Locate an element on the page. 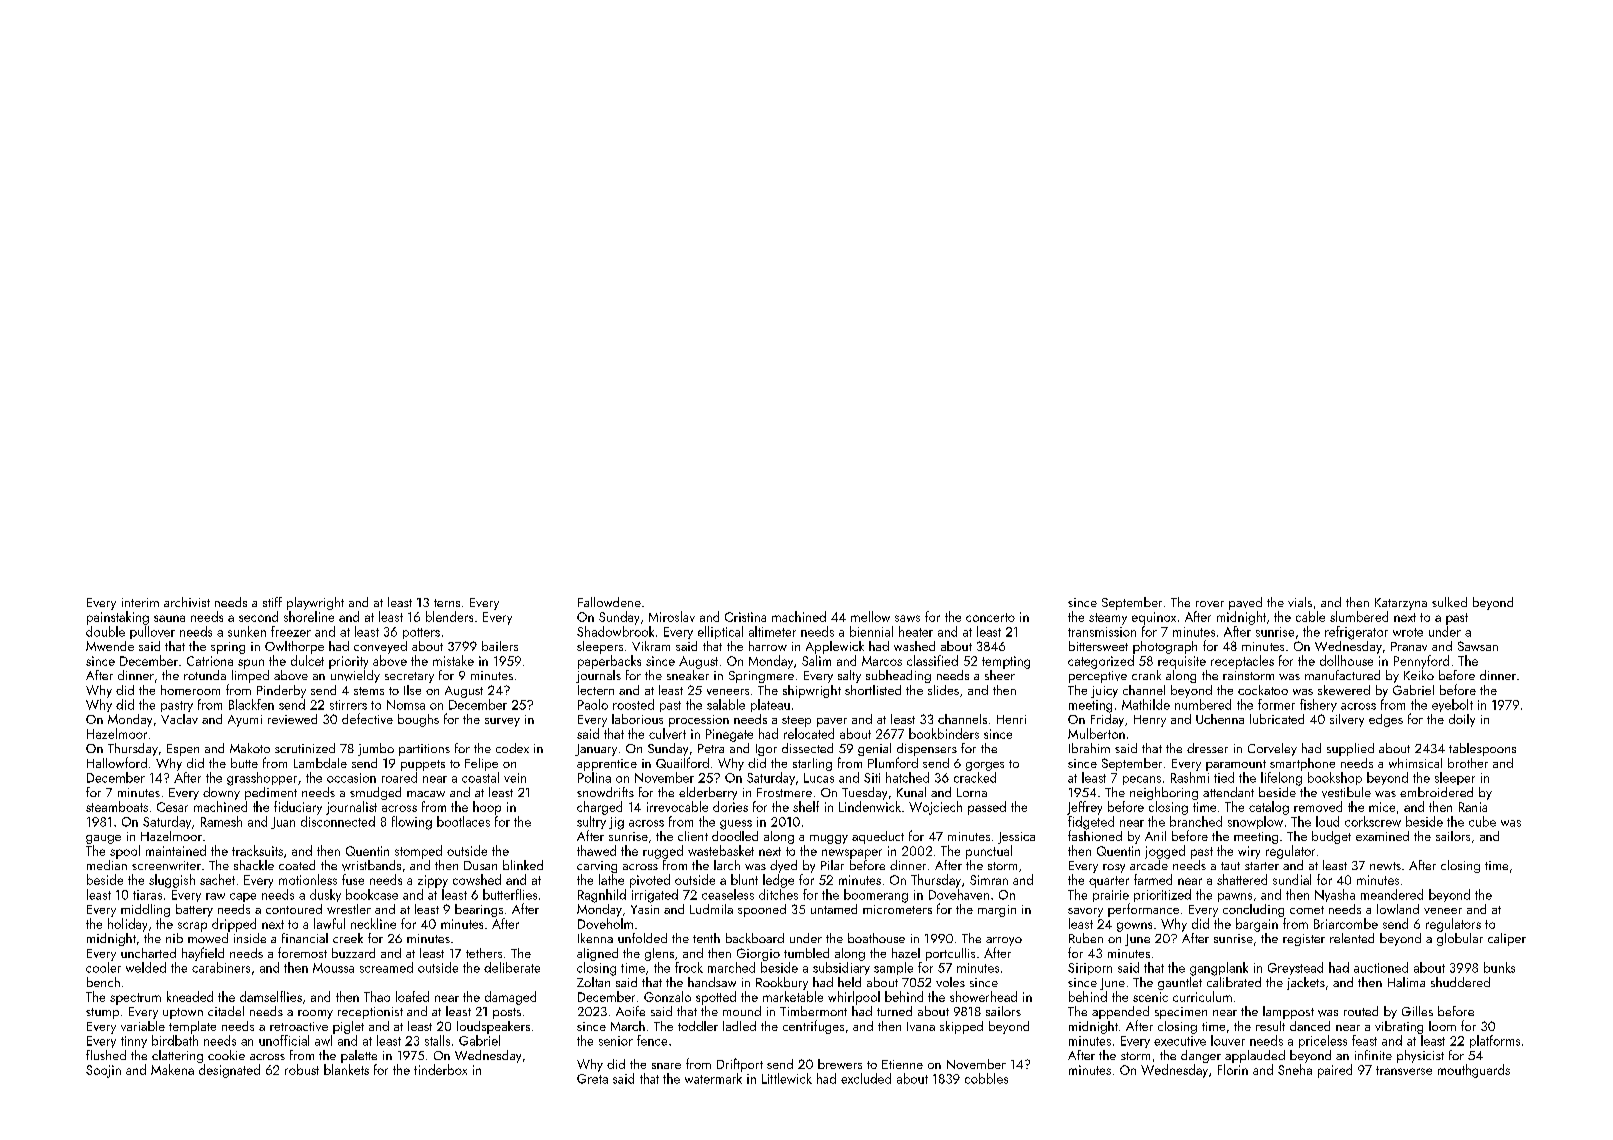 The height and width of the document is (1140, 1613). posts is located at coordinates (507, 1013).
